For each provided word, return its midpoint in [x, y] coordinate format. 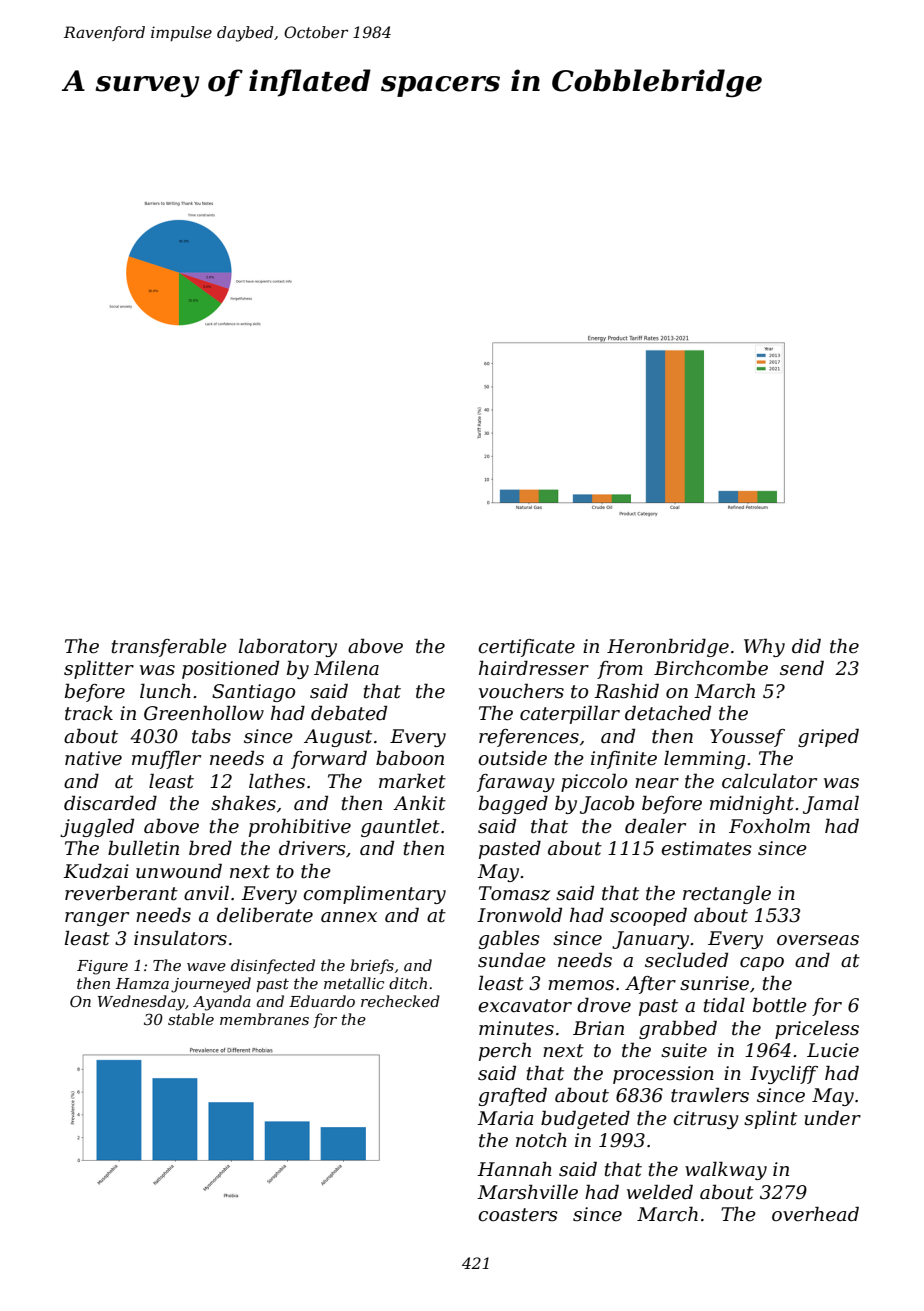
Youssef [747, 738]
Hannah [514, 1169]
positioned [230, 669]
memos [581, 985]
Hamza [142, 984]
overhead [815, 1214]
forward [329, 759]
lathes [277, 781]
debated [349, 713]
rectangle [727, 894]
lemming [704, 759]
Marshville [527, 1192]
